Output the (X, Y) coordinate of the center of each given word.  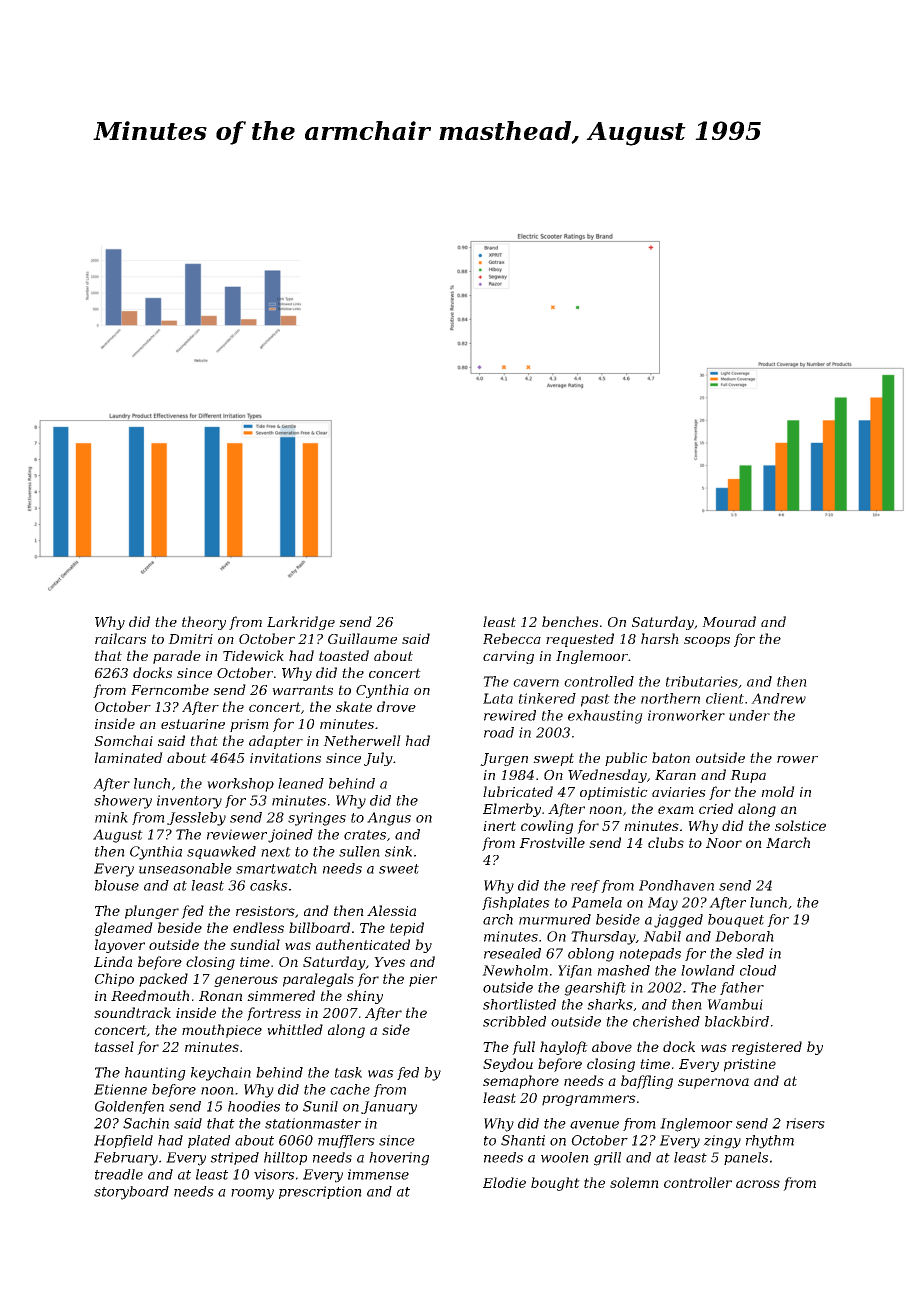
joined (290, 836)
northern (670, 698)
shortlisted (519, 1004)
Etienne (120, 1089)
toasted (344, 655)
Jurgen (504, 759)
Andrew (778, 698)
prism (249, 725)
